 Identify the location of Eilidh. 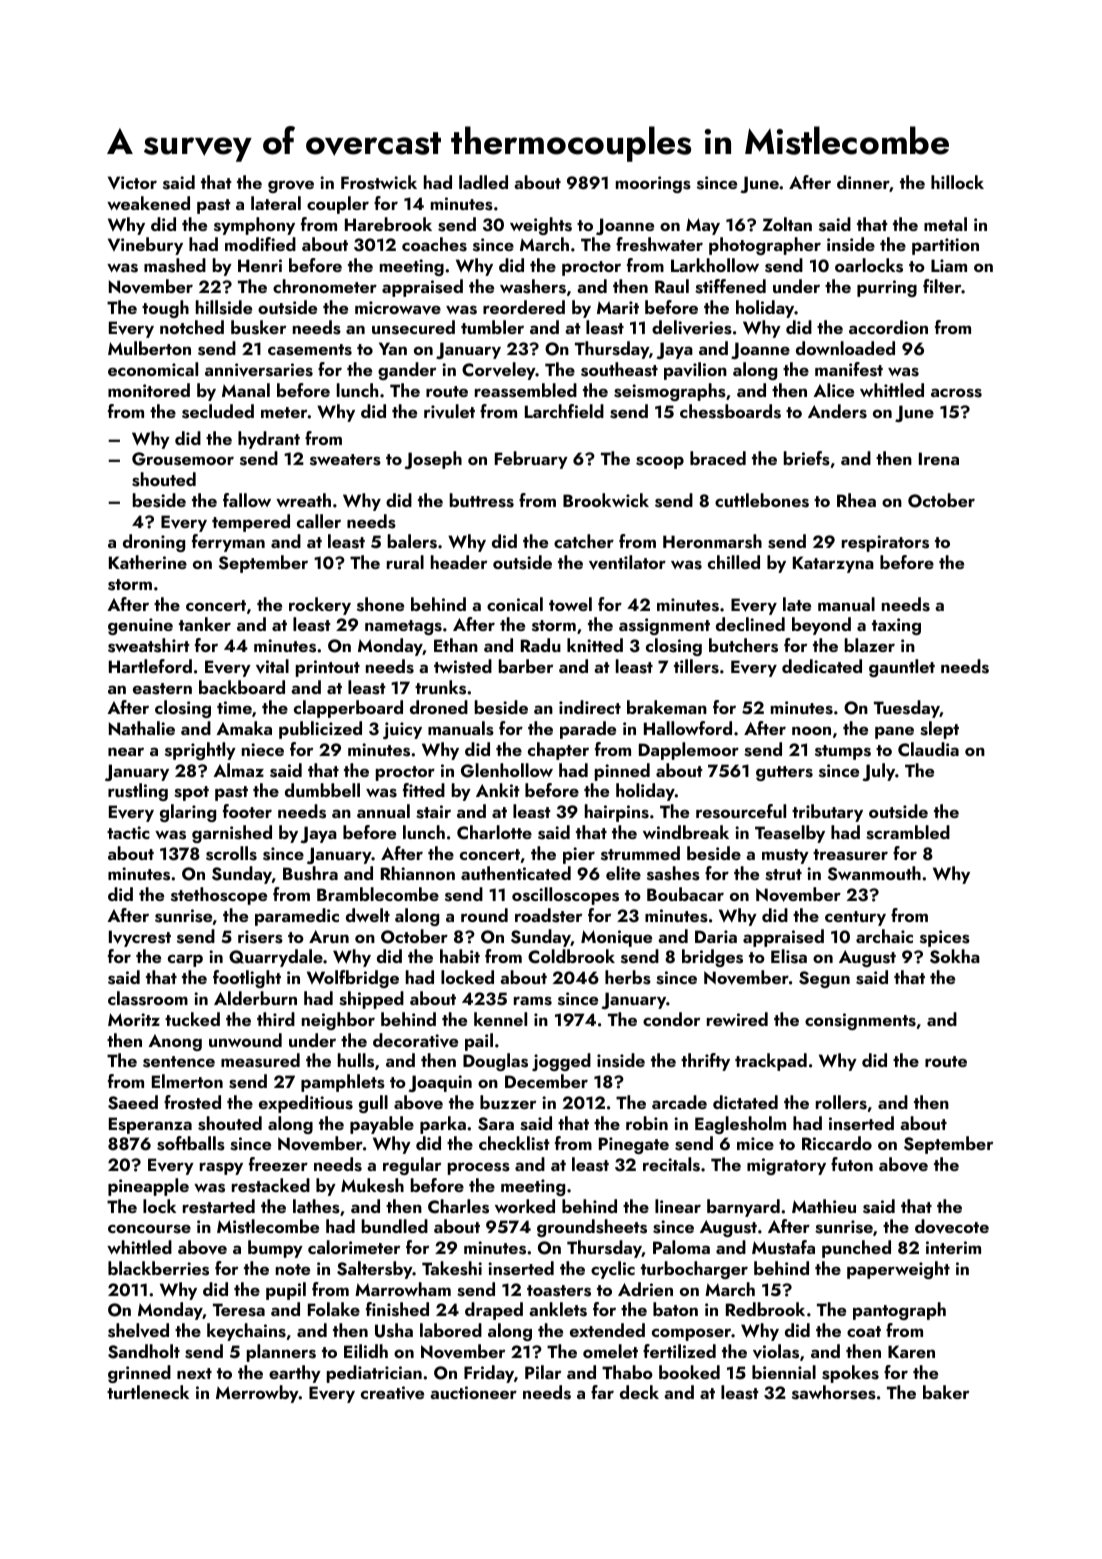
(366, 1351).
